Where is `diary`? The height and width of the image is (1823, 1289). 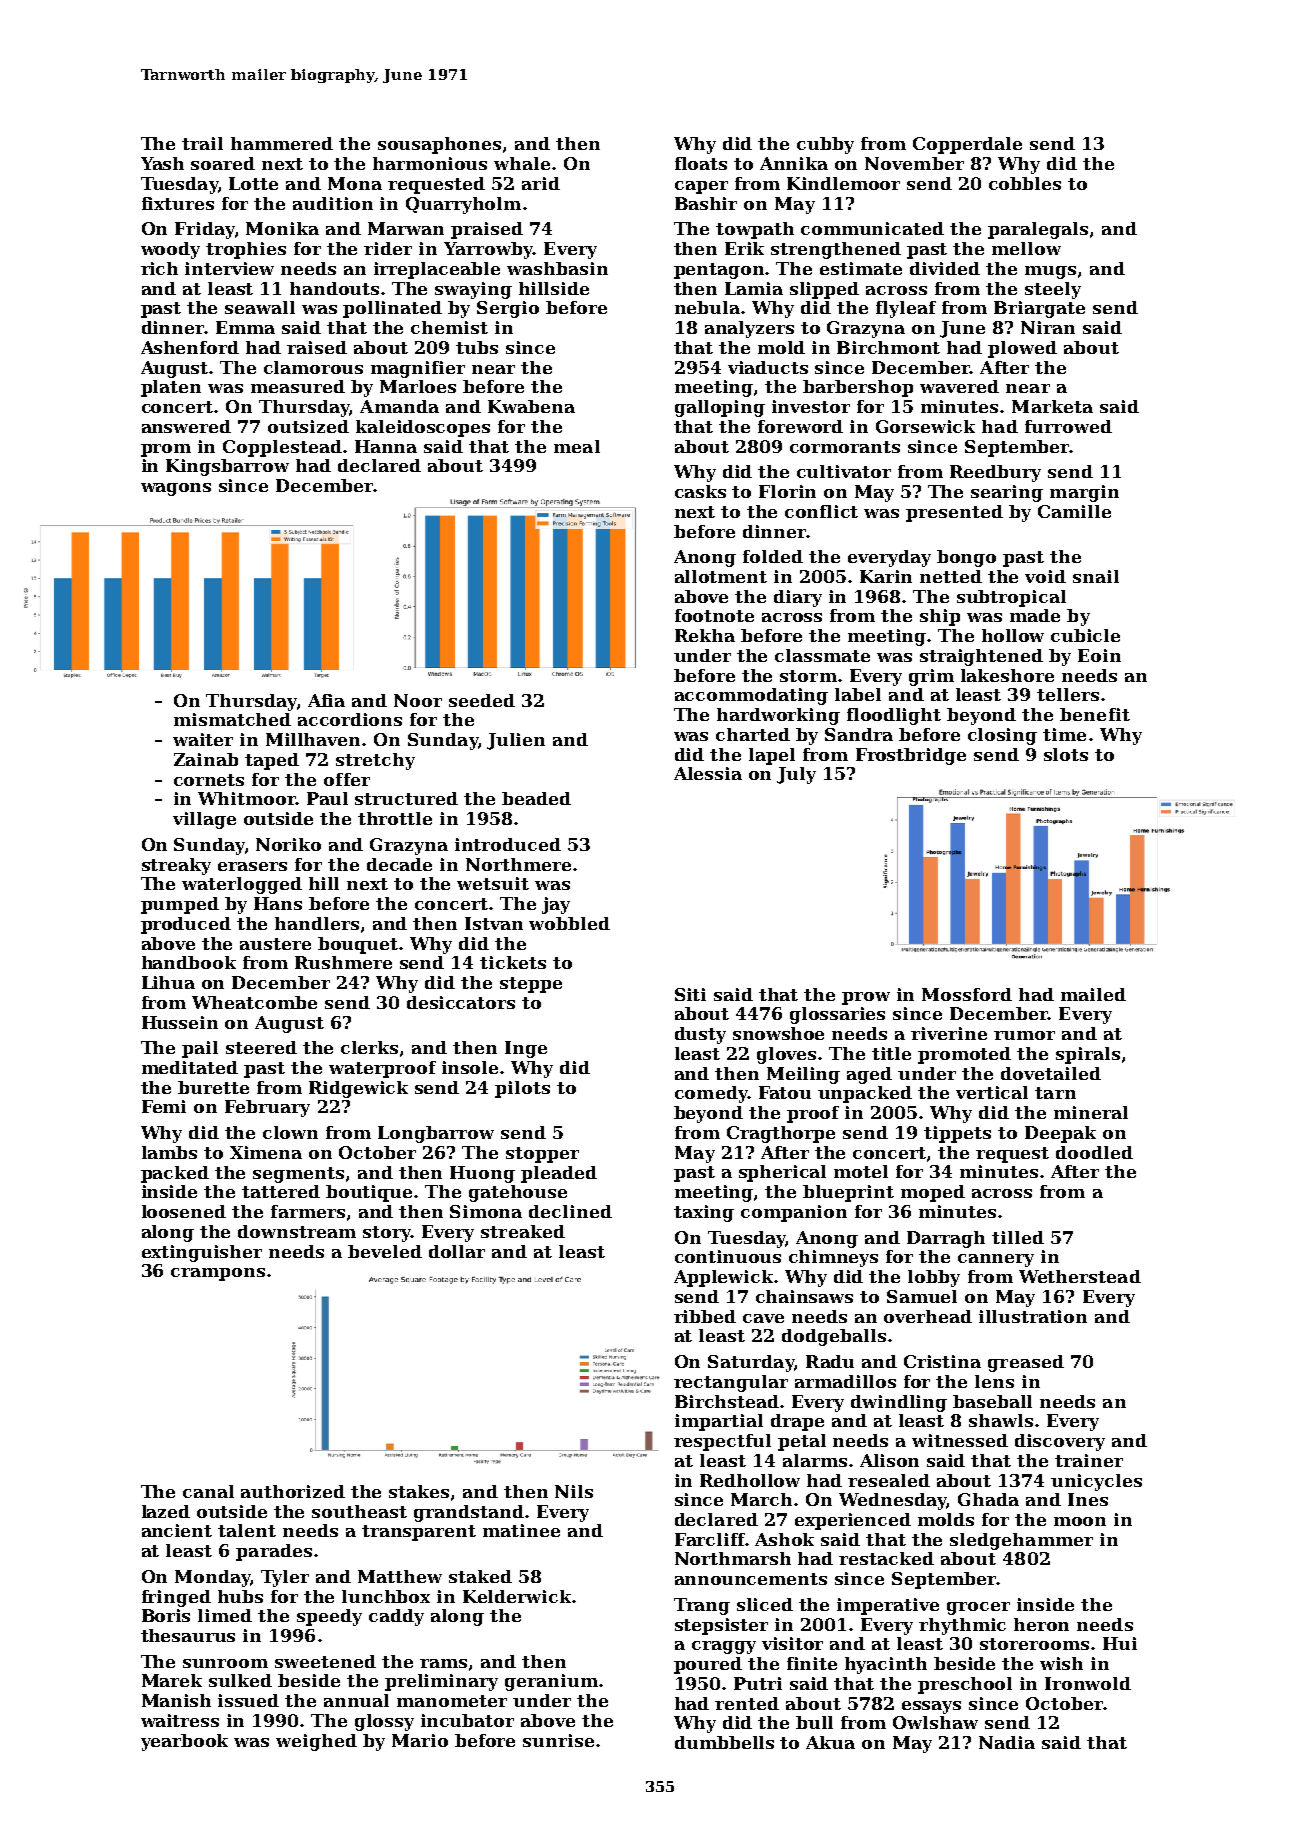 diary is located at coordinates (798, 598).
